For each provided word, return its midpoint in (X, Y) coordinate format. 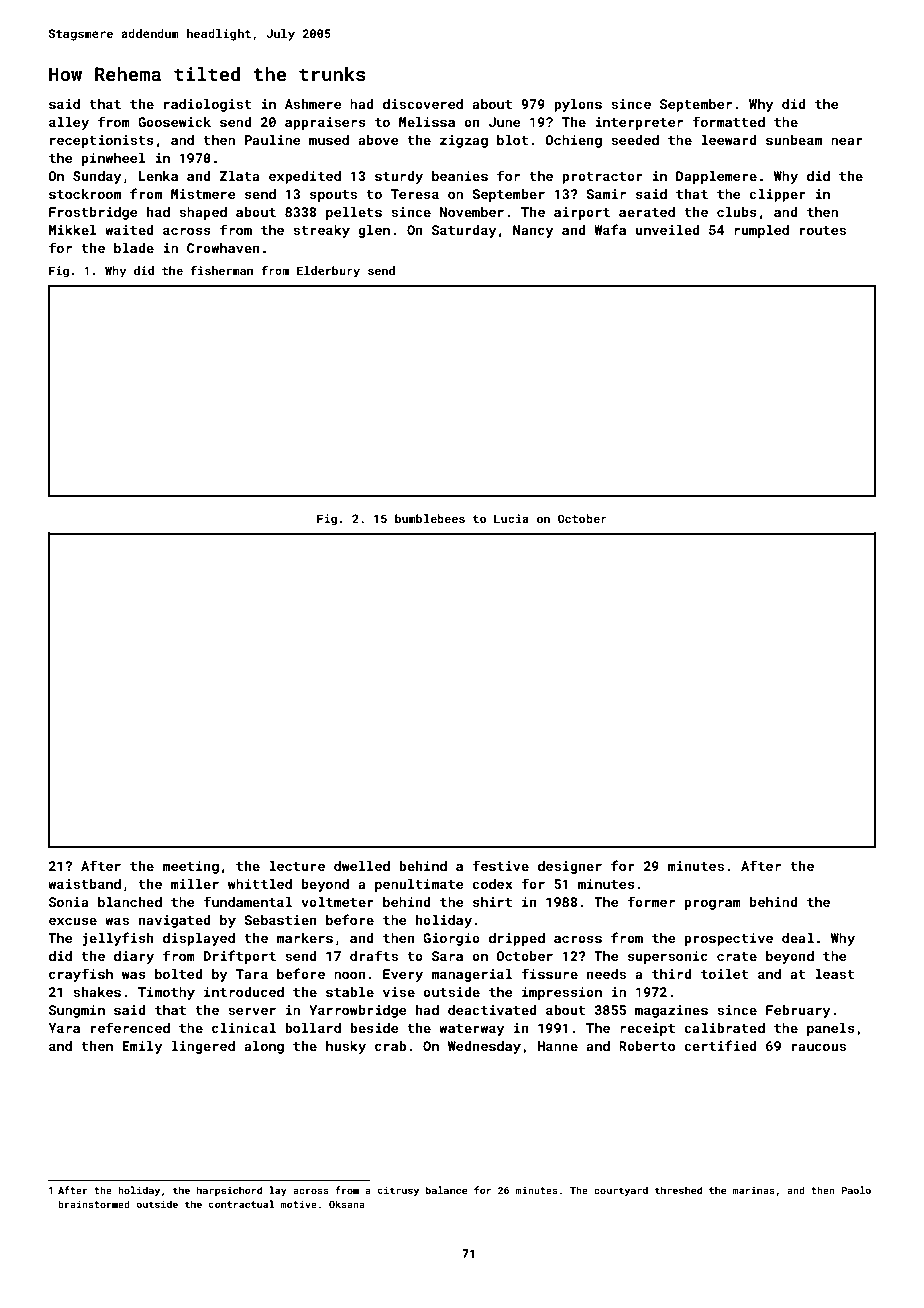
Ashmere (313, 104)
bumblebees (430, 518)
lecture (297, 866)
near (847, 141)
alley (69, 123)
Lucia (511, 518)
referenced (130, 1027)
